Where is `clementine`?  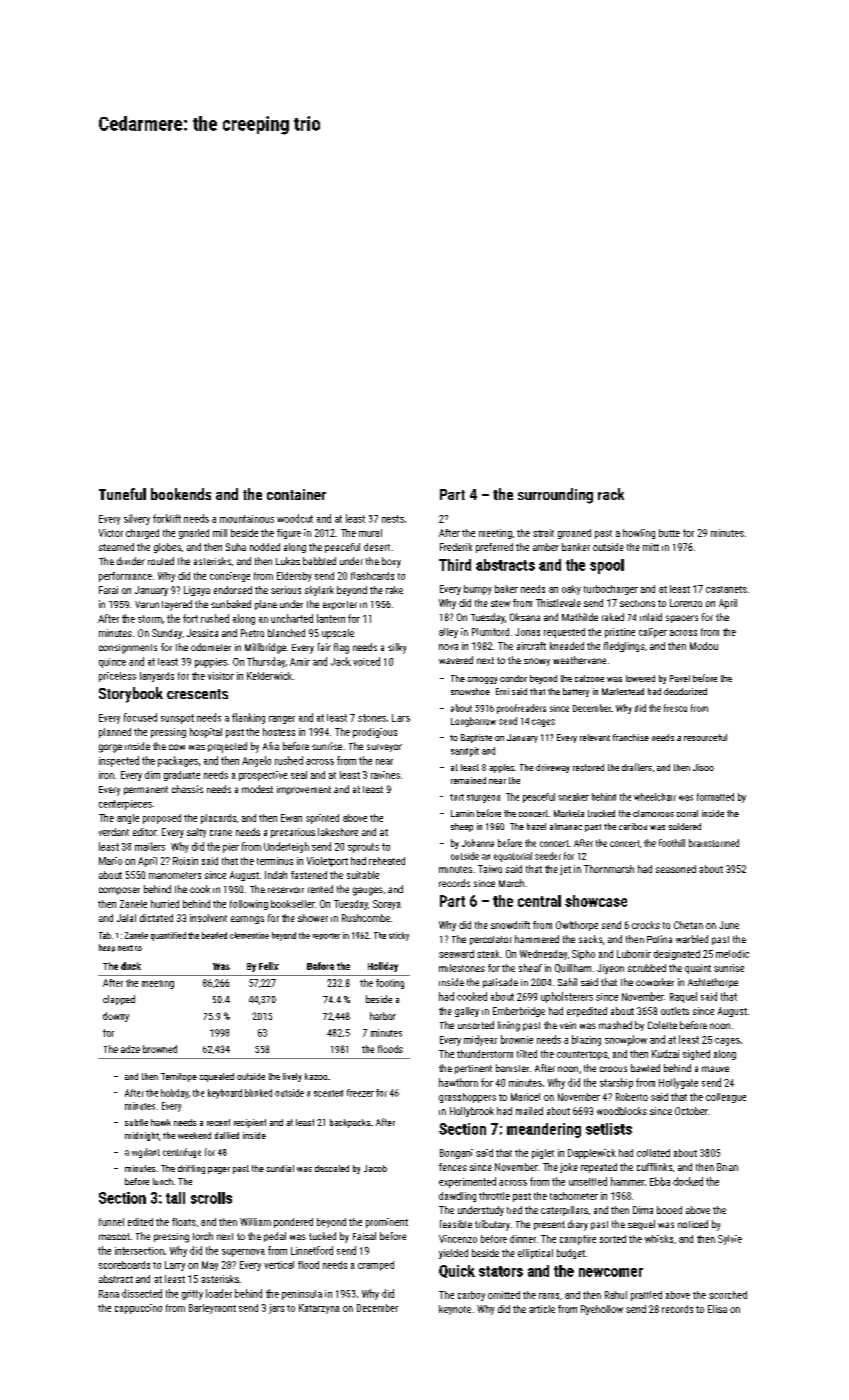
clementine is located at coordinates (249, 935).
